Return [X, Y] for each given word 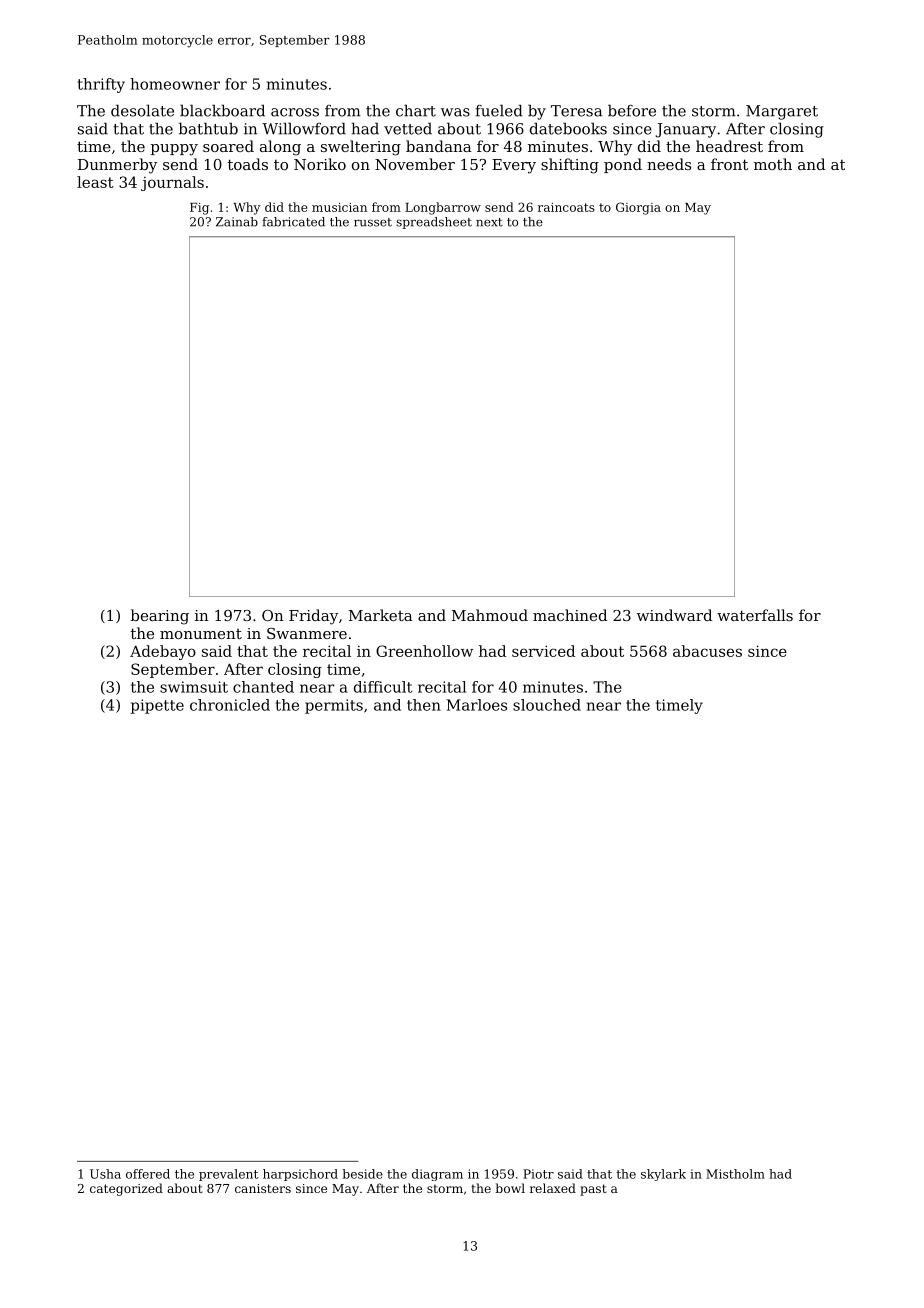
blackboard [222, 110]
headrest [729, 146]
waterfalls [755, 615]
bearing [160, 617]
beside [362, 1174]
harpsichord [300, 1175]
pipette [157, 706]
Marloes [476, 705]
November [415, 164]
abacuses [707, 651]
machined [570, 615]
